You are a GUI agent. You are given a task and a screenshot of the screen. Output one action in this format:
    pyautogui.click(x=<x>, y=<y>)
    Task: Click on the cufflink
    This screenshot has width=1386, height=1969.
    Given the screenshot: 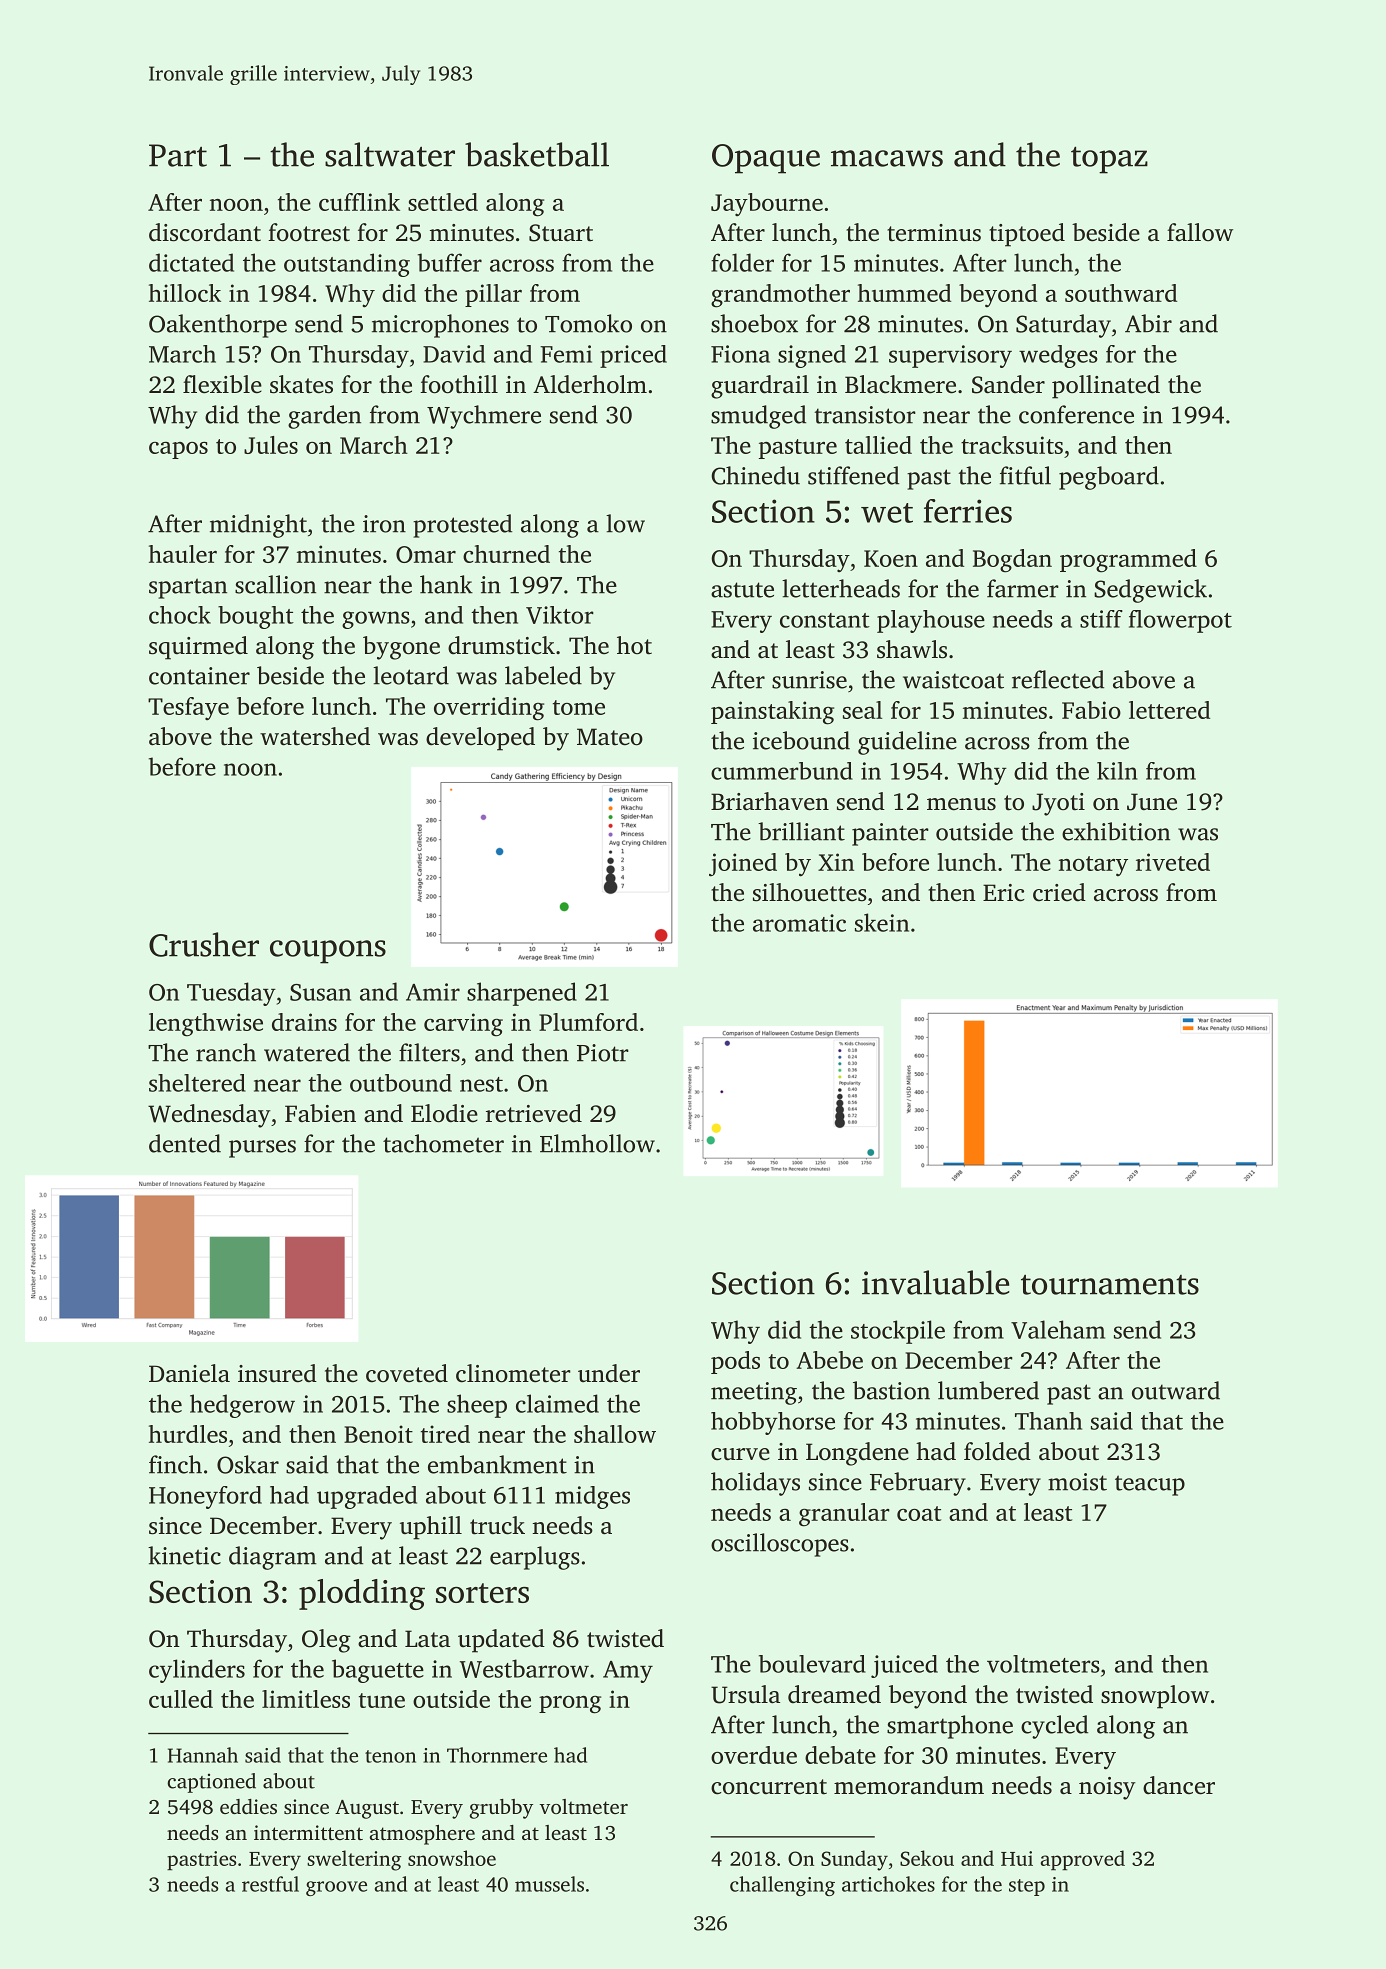 What is the action you would take?
    pyautogui.click(x=359, y=202)
